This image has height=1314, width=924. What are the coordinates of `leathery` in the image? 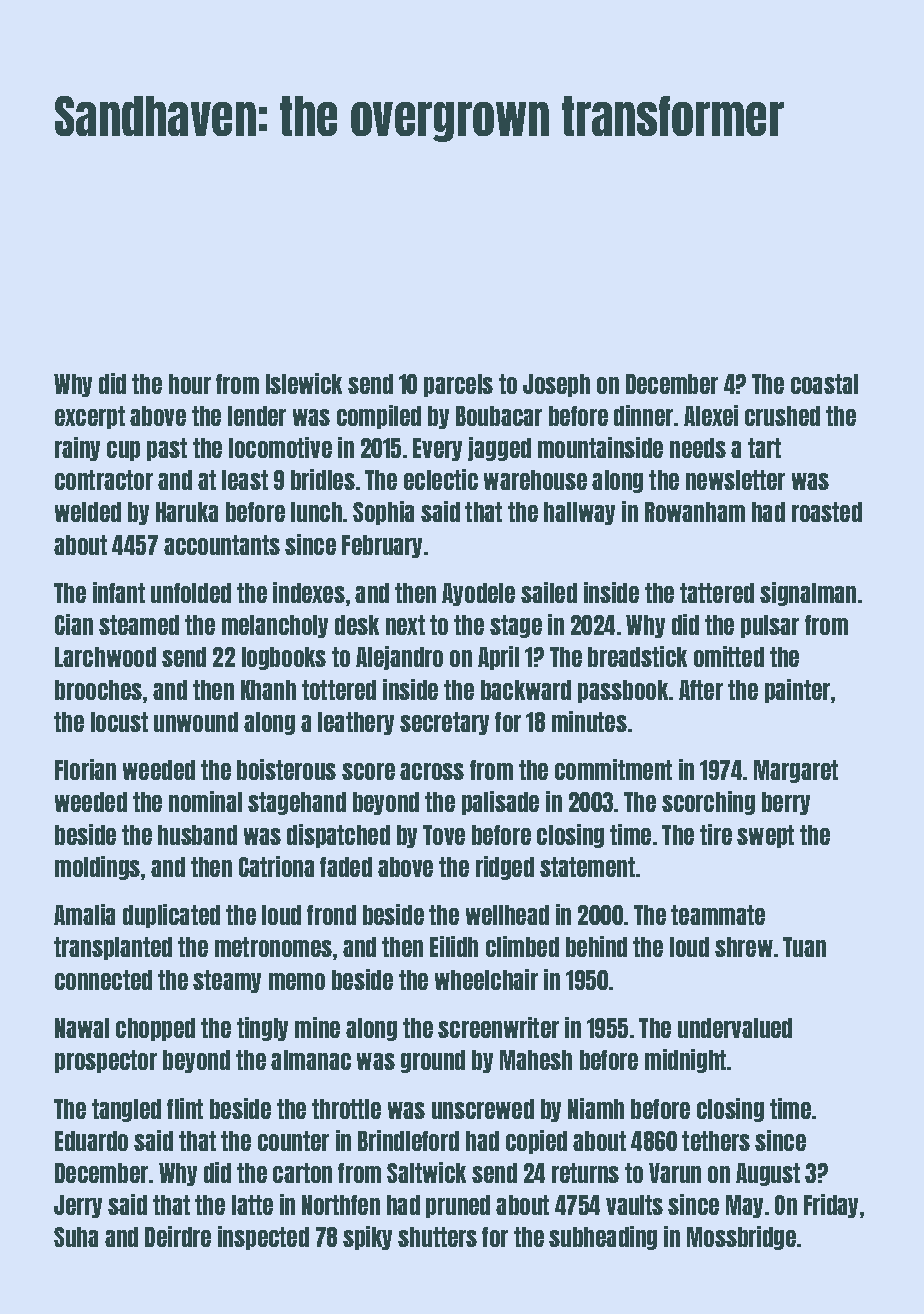 It's located at (356, 723).
